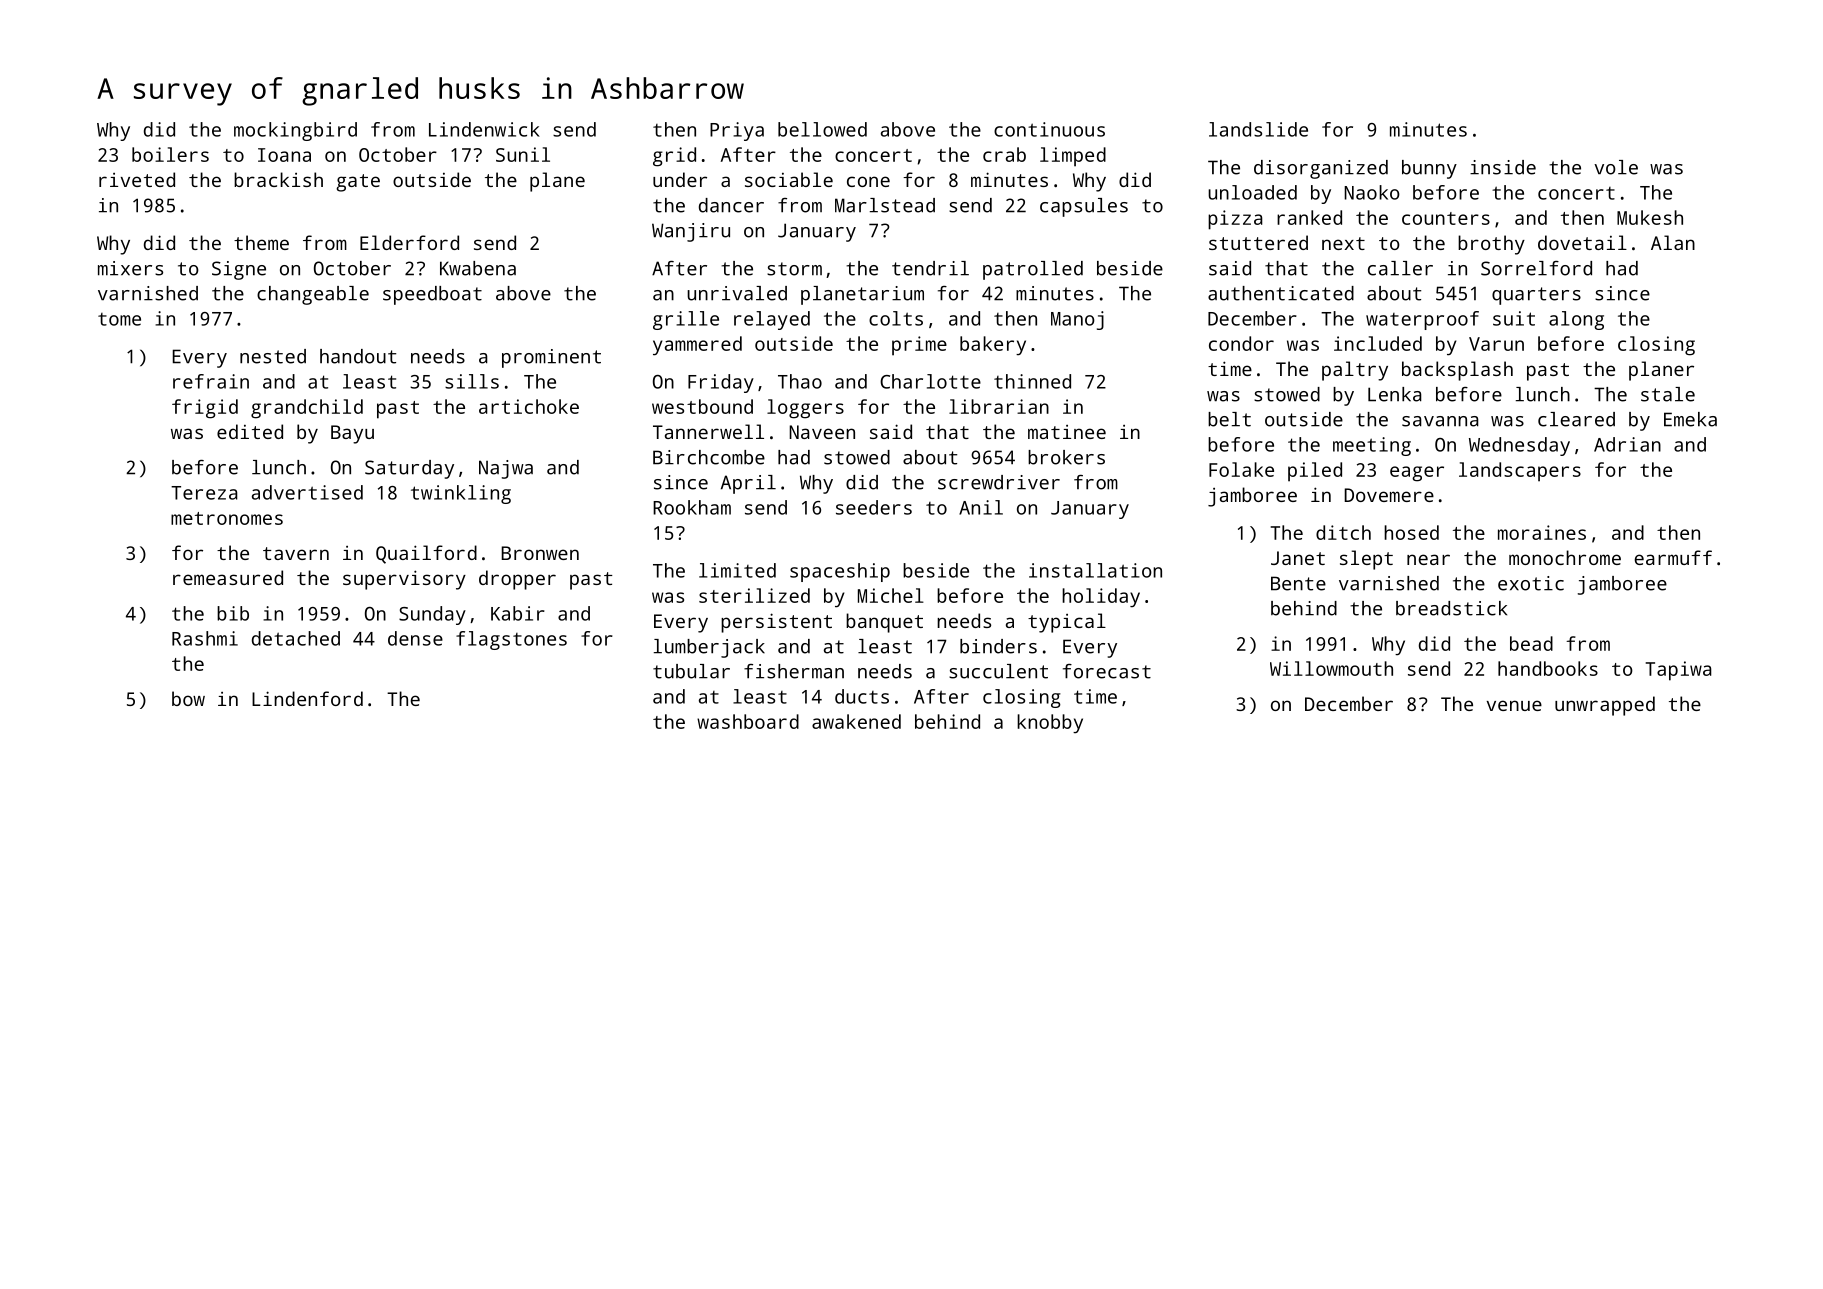 The width and height of the image is (1823, 1289). What do you see at coordinates (754, 595) in the image?
I see `sterilized` at bounding box center [754, 595].
